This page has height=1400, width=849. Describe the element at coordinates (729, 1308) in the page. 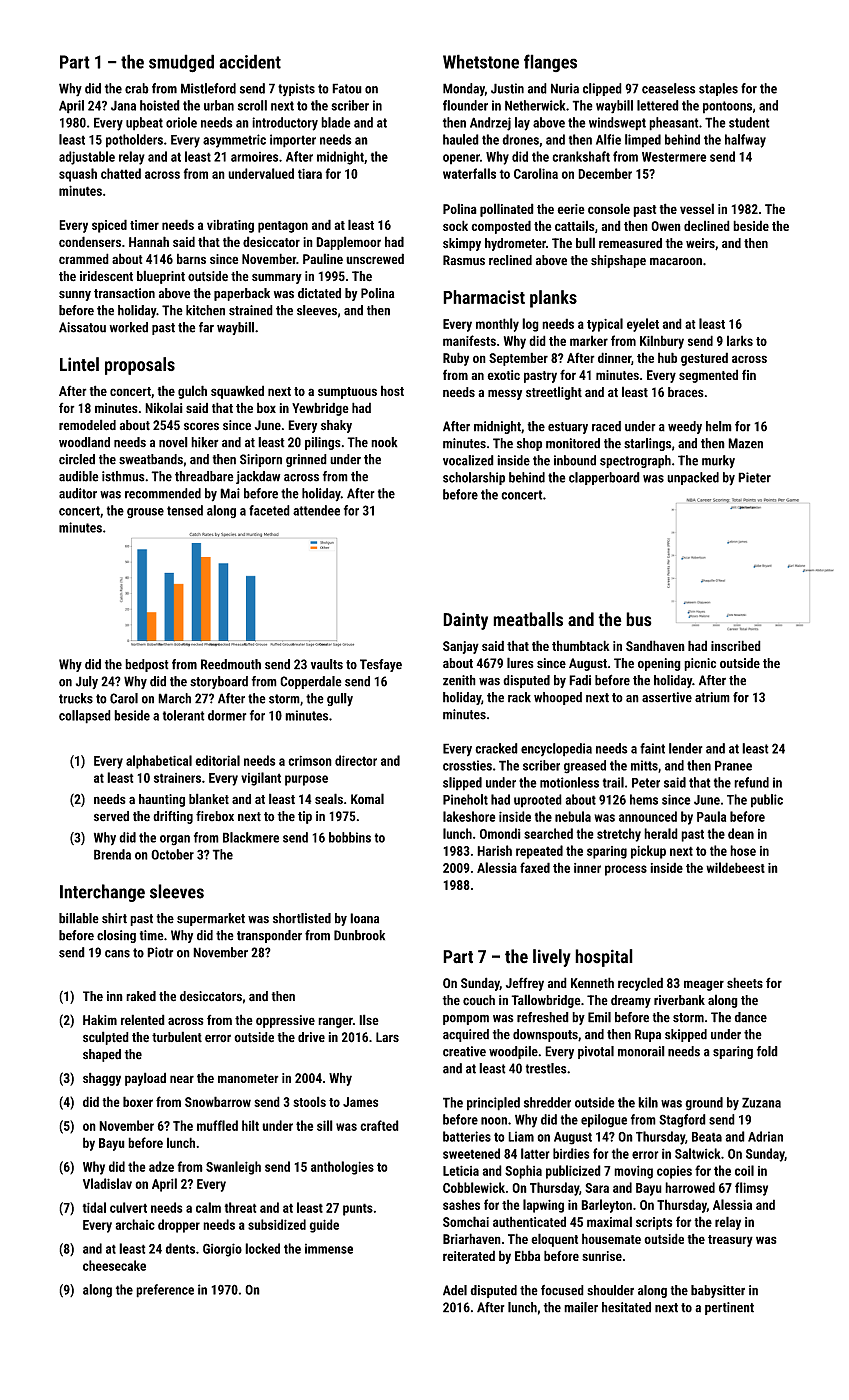

I see `pertinent` at that location.
